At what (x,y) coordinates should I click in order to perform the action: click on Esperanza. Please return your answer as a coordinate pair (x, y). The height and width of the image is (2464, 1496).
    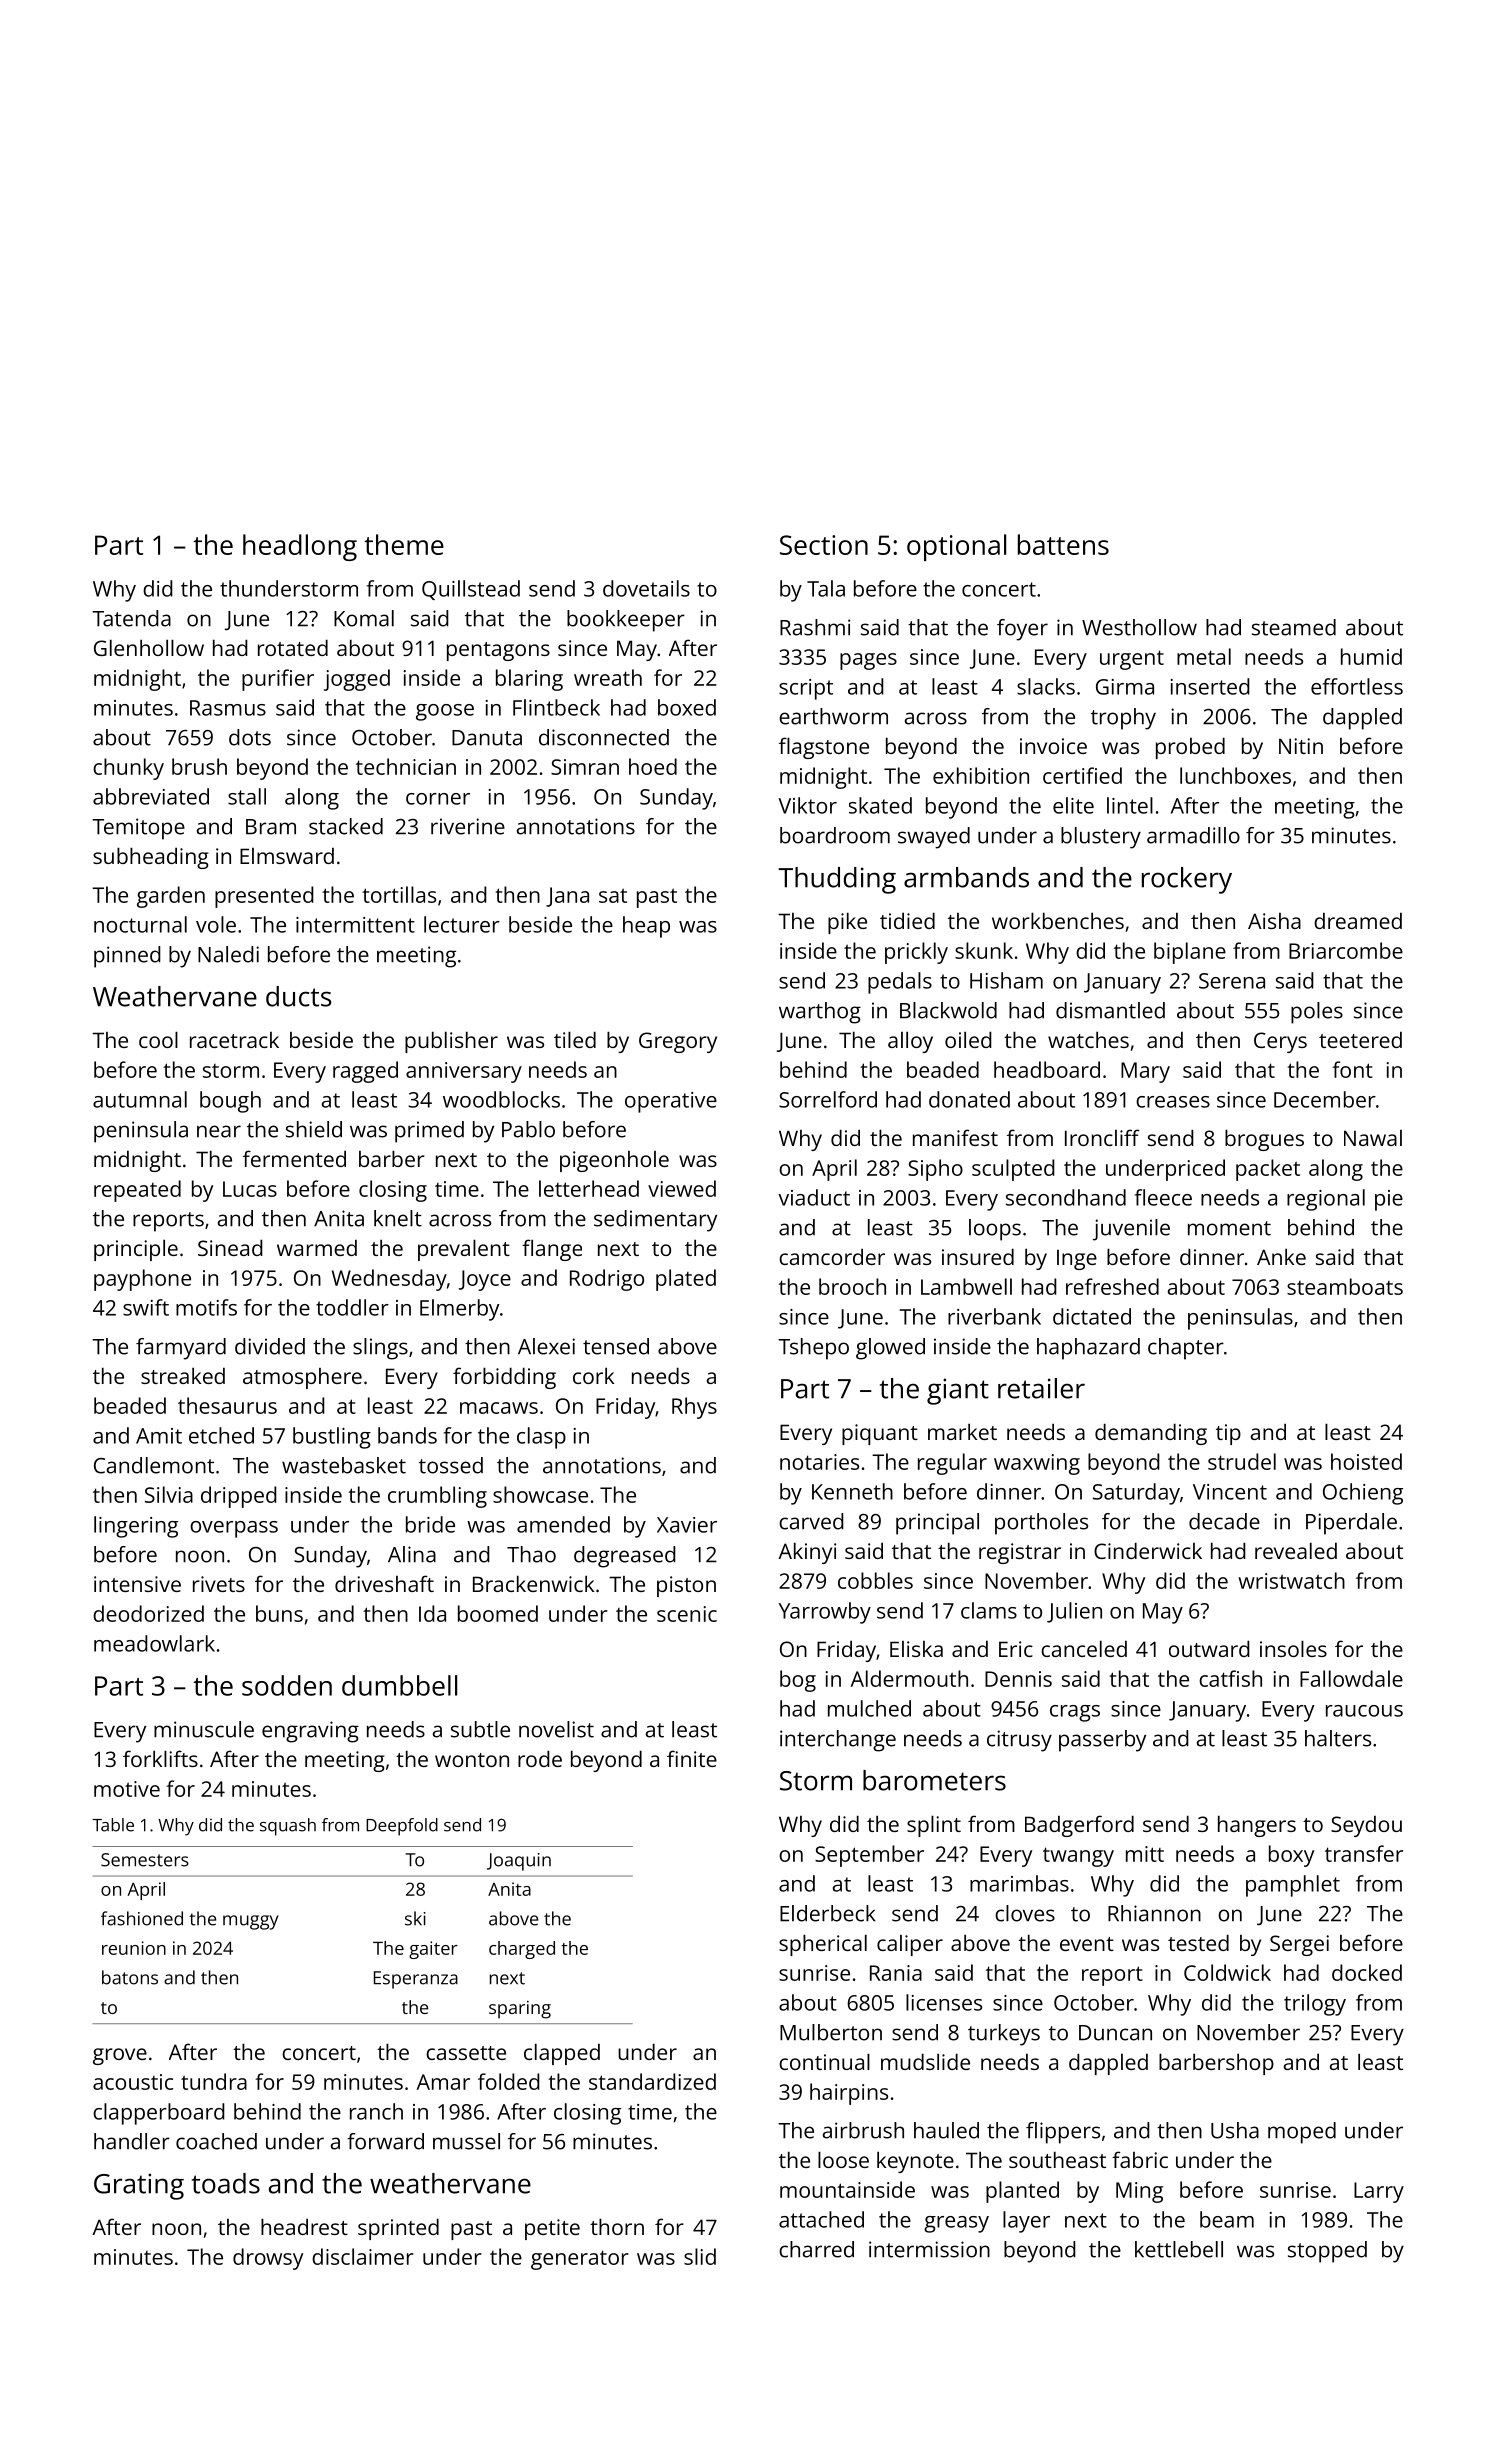
    Looking at the image, I should click on (416, 1980).
